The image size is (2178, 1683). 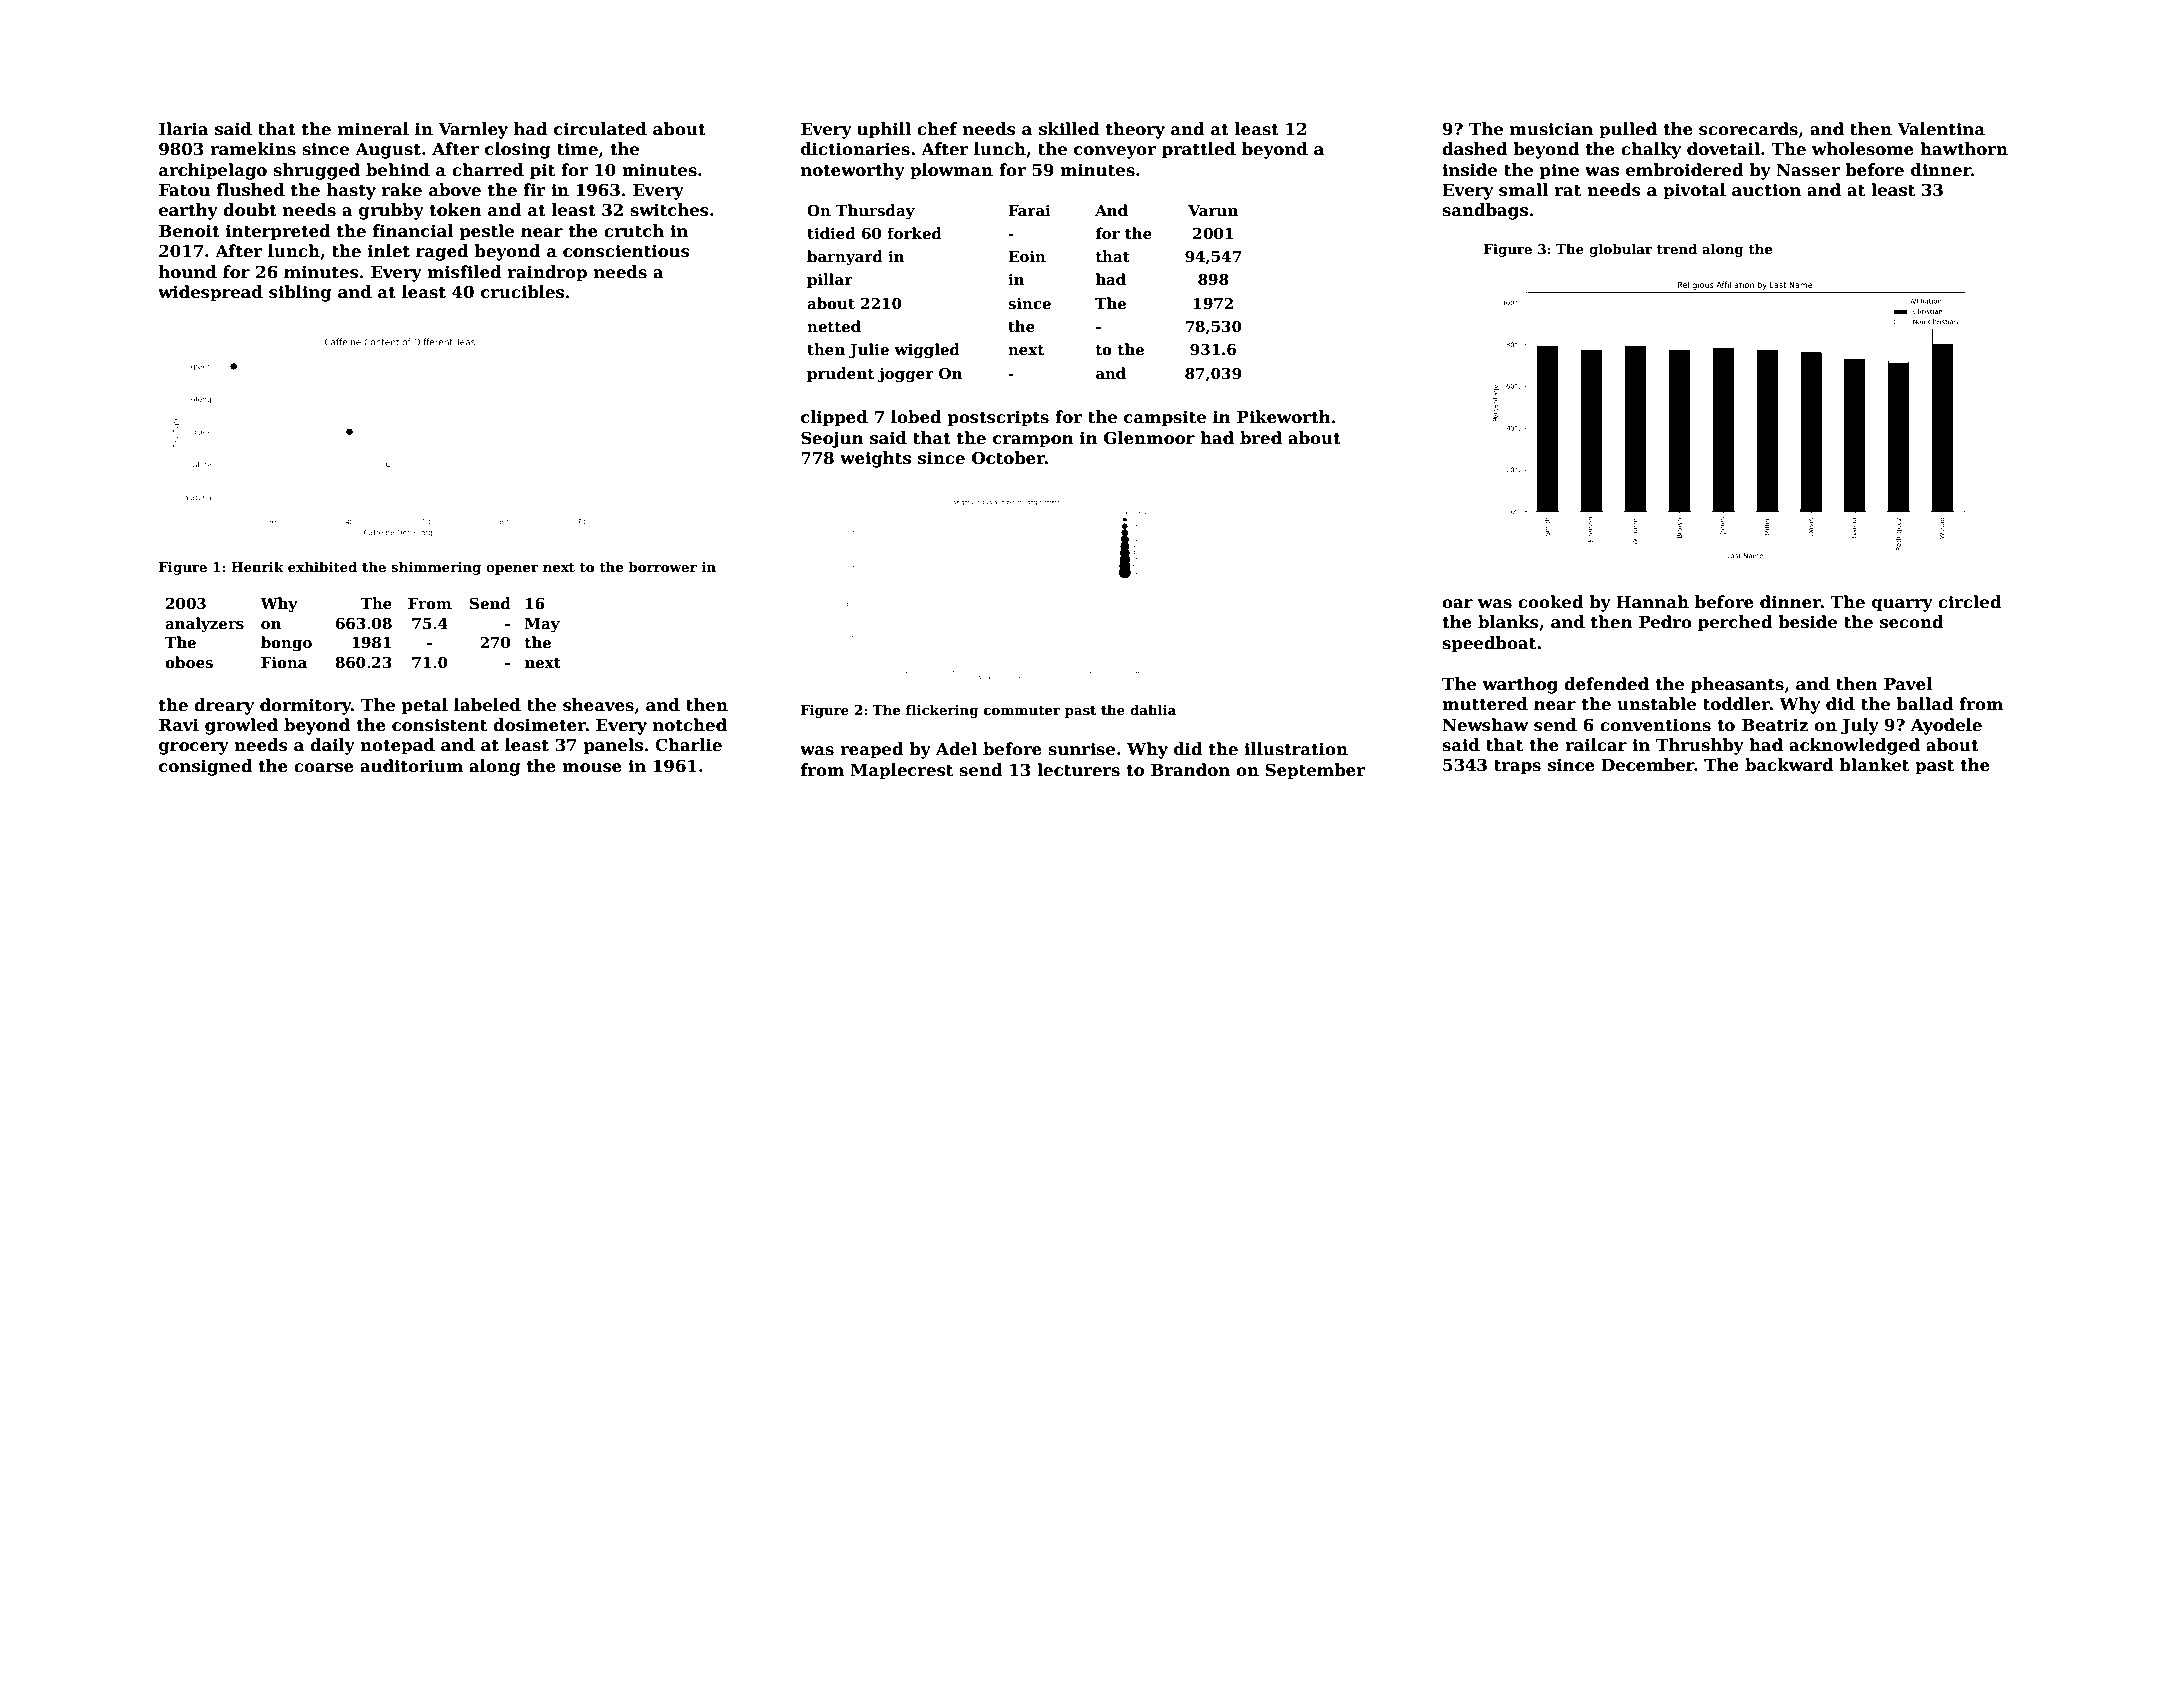 I want to click on Ilaria, so click(x=184, y=129).
